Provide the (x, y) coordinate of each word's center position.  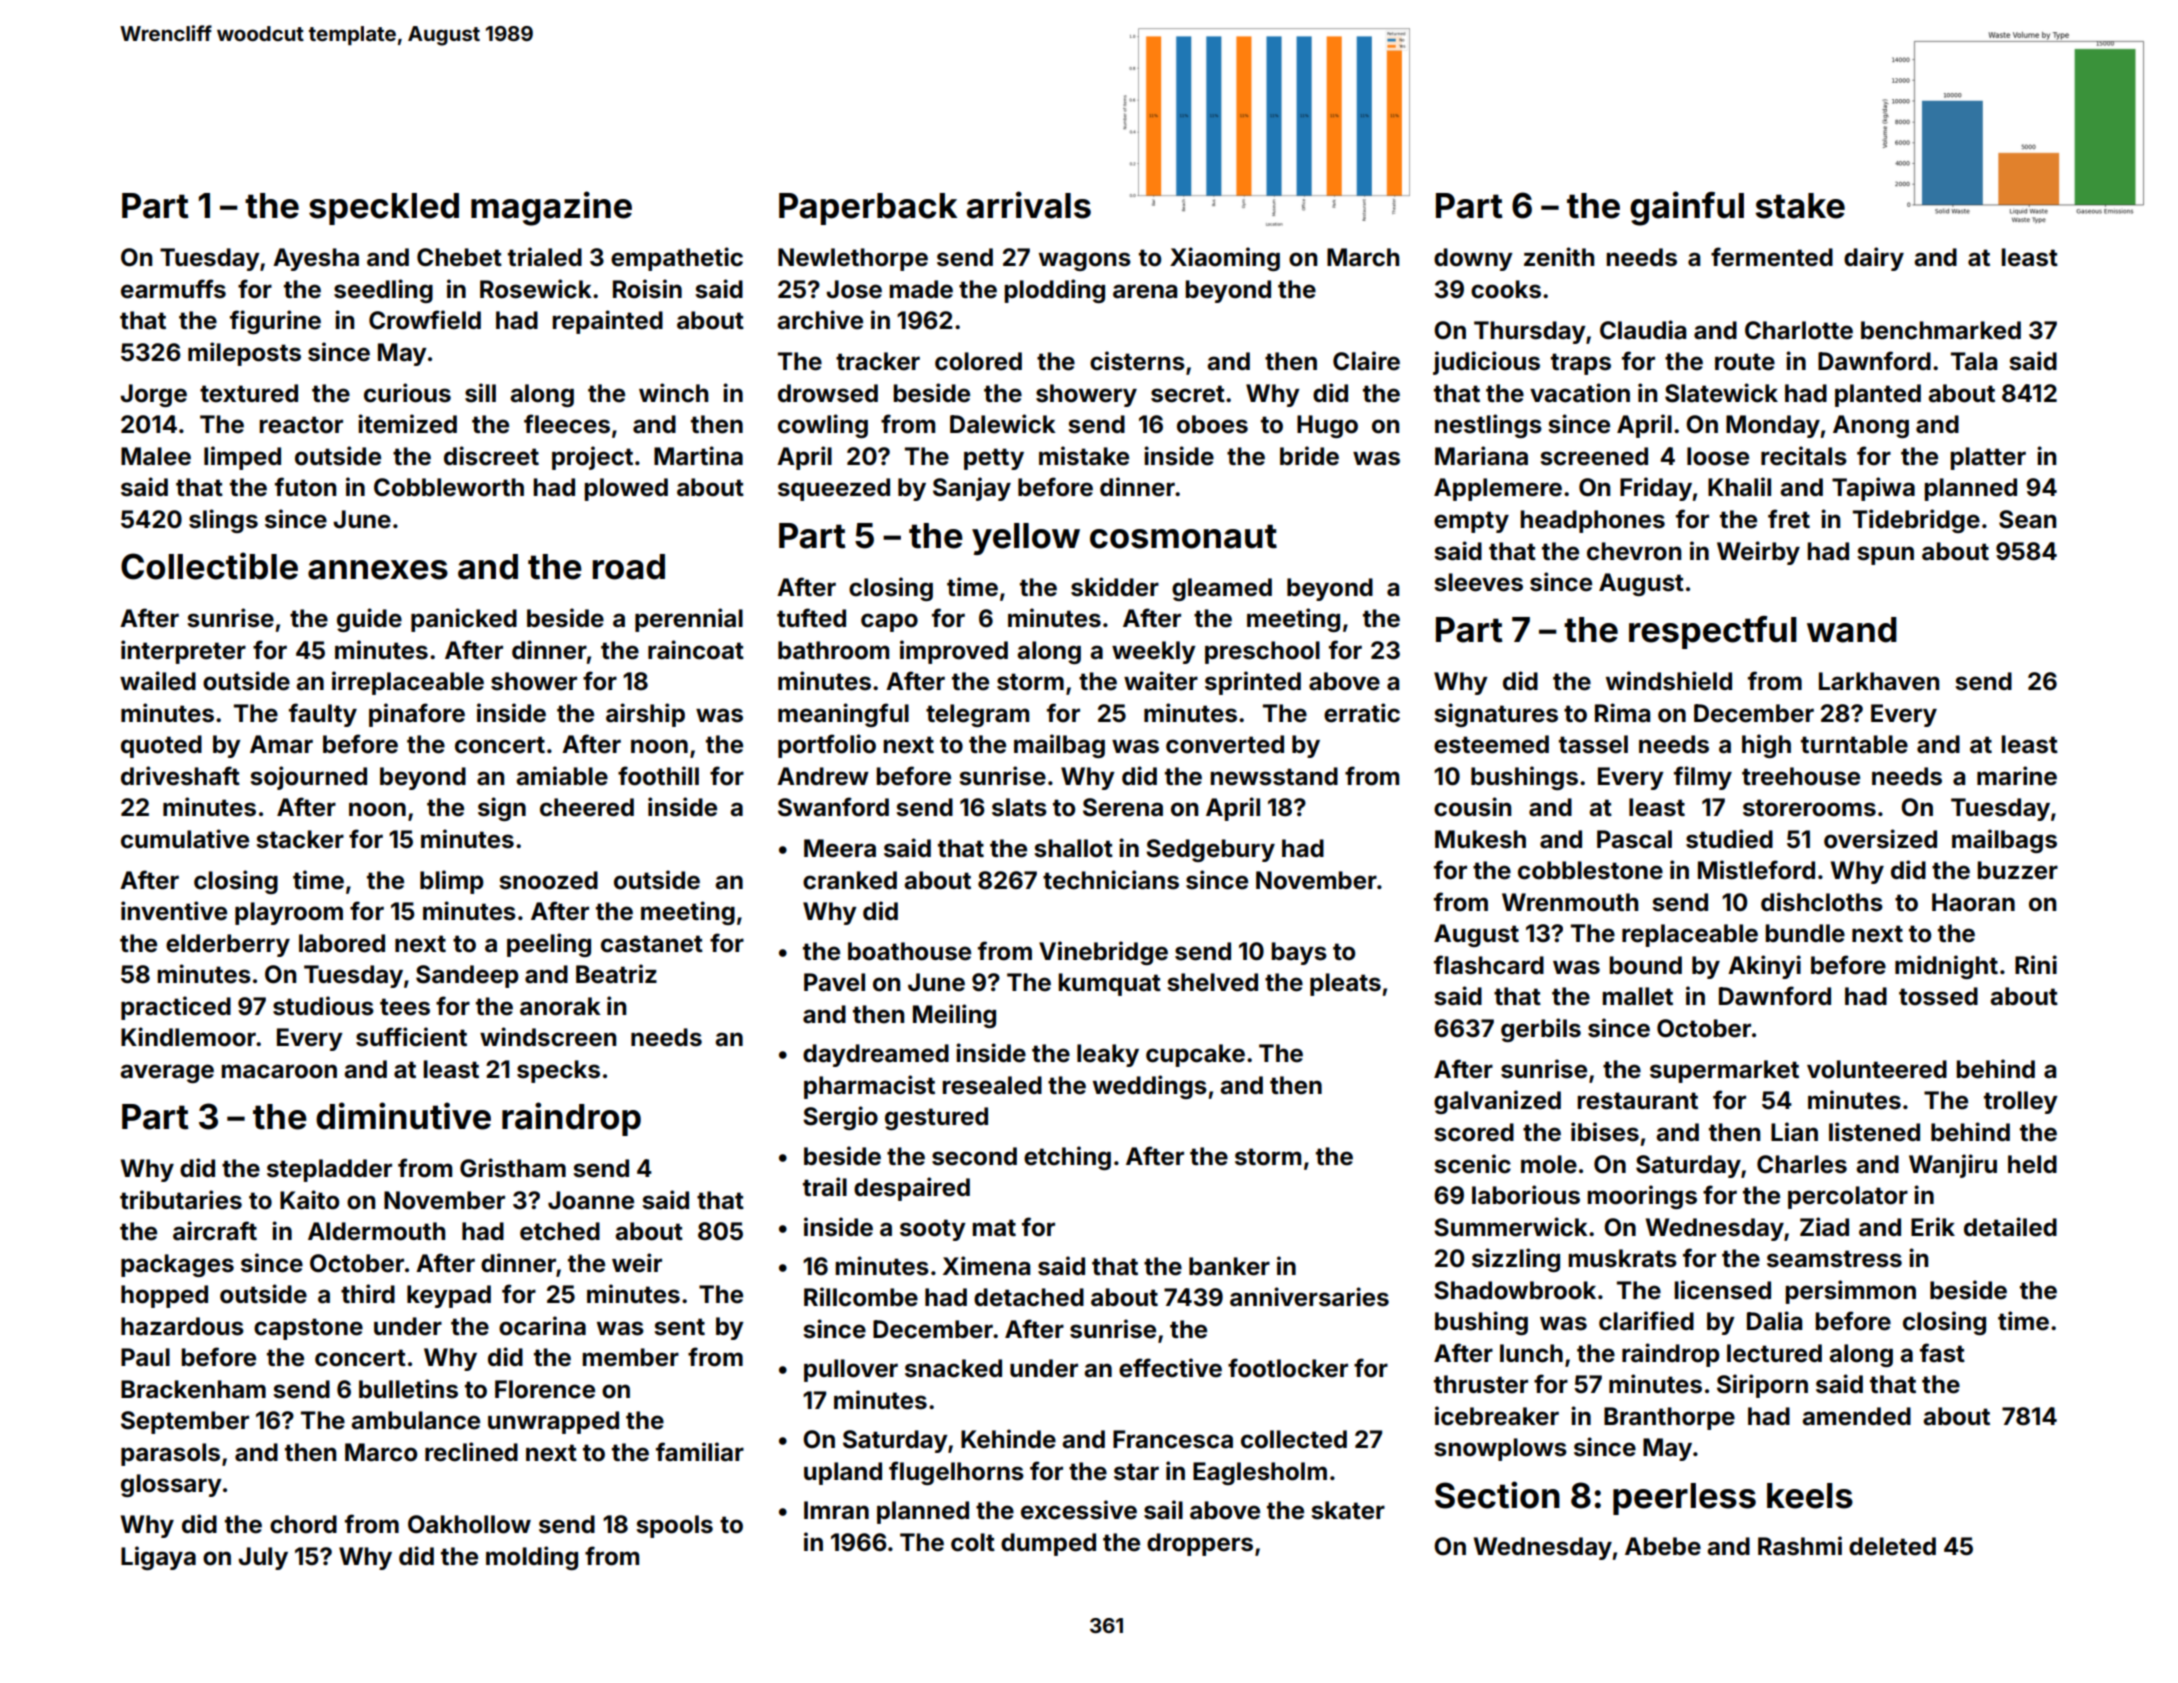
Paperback (868, 209)
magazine (551, 208)
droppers (1200, 1544)
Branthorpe (1669, 1418)
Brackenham (193, 1389)
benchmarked (1941, 330)
